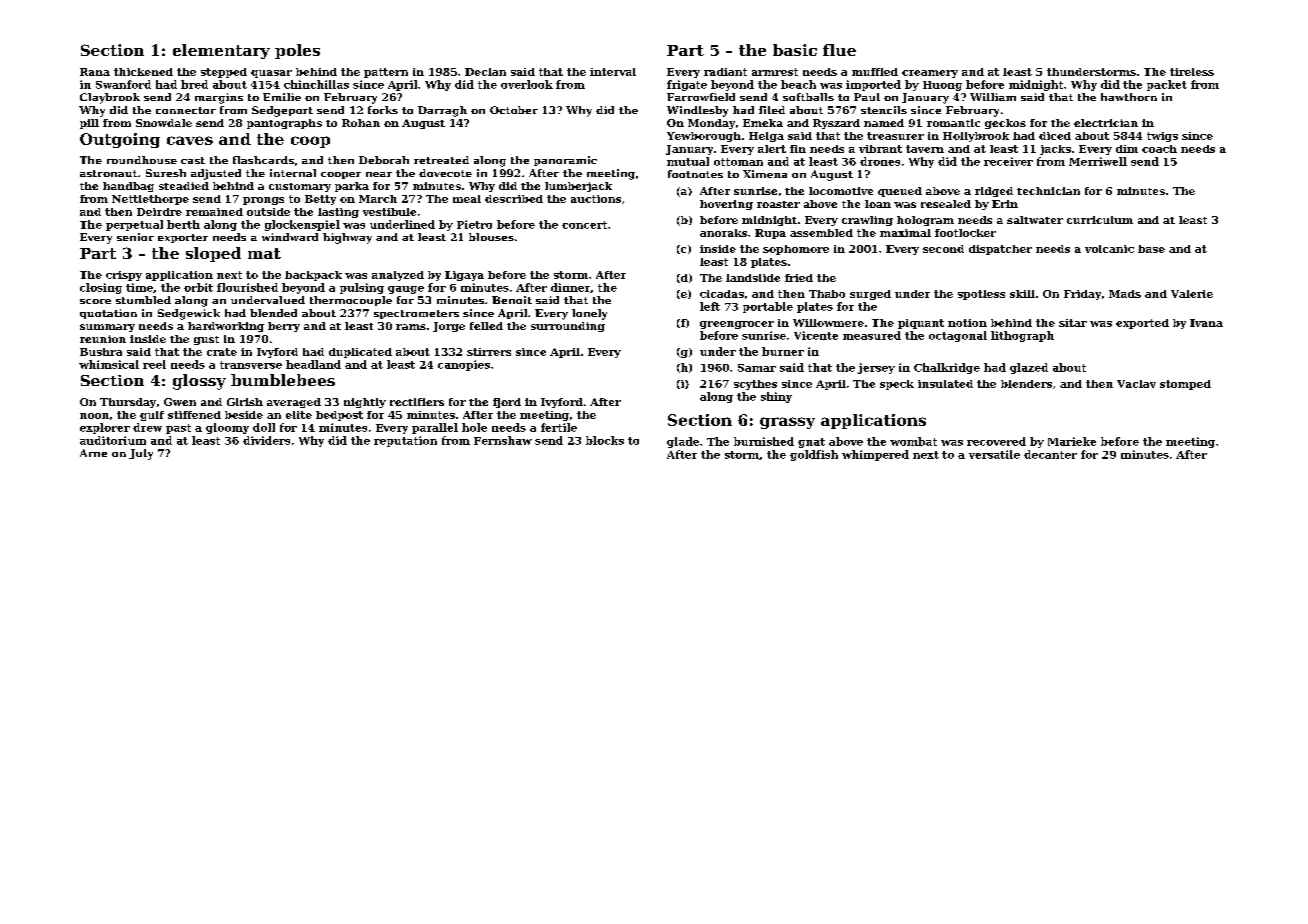  I want to click on Rohan, so click(361, 123).
